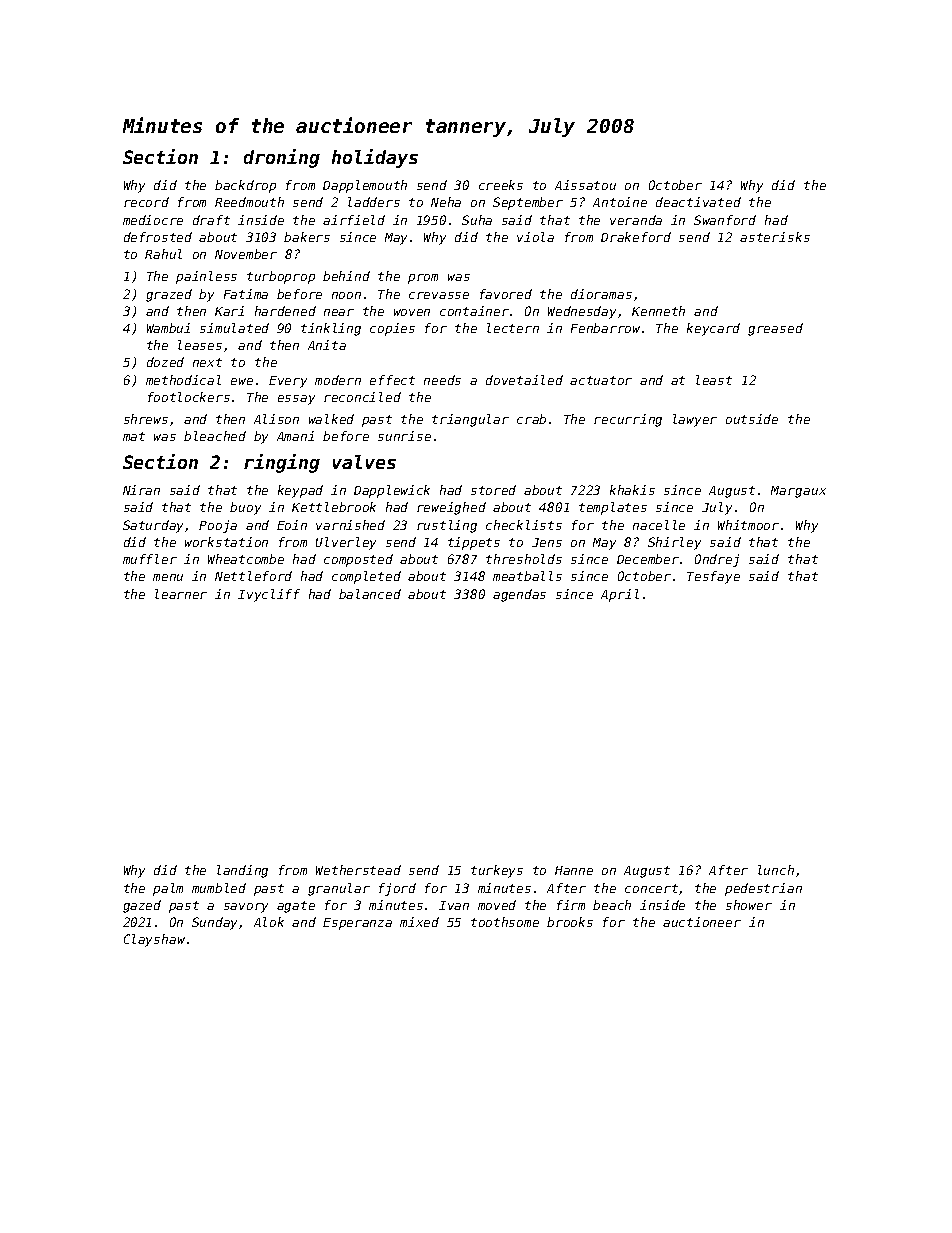 This document has height=1233, width=952. What do you see at coordinates (493, 490) in the document?
I see `stored` at bounding box center [493, 490].
